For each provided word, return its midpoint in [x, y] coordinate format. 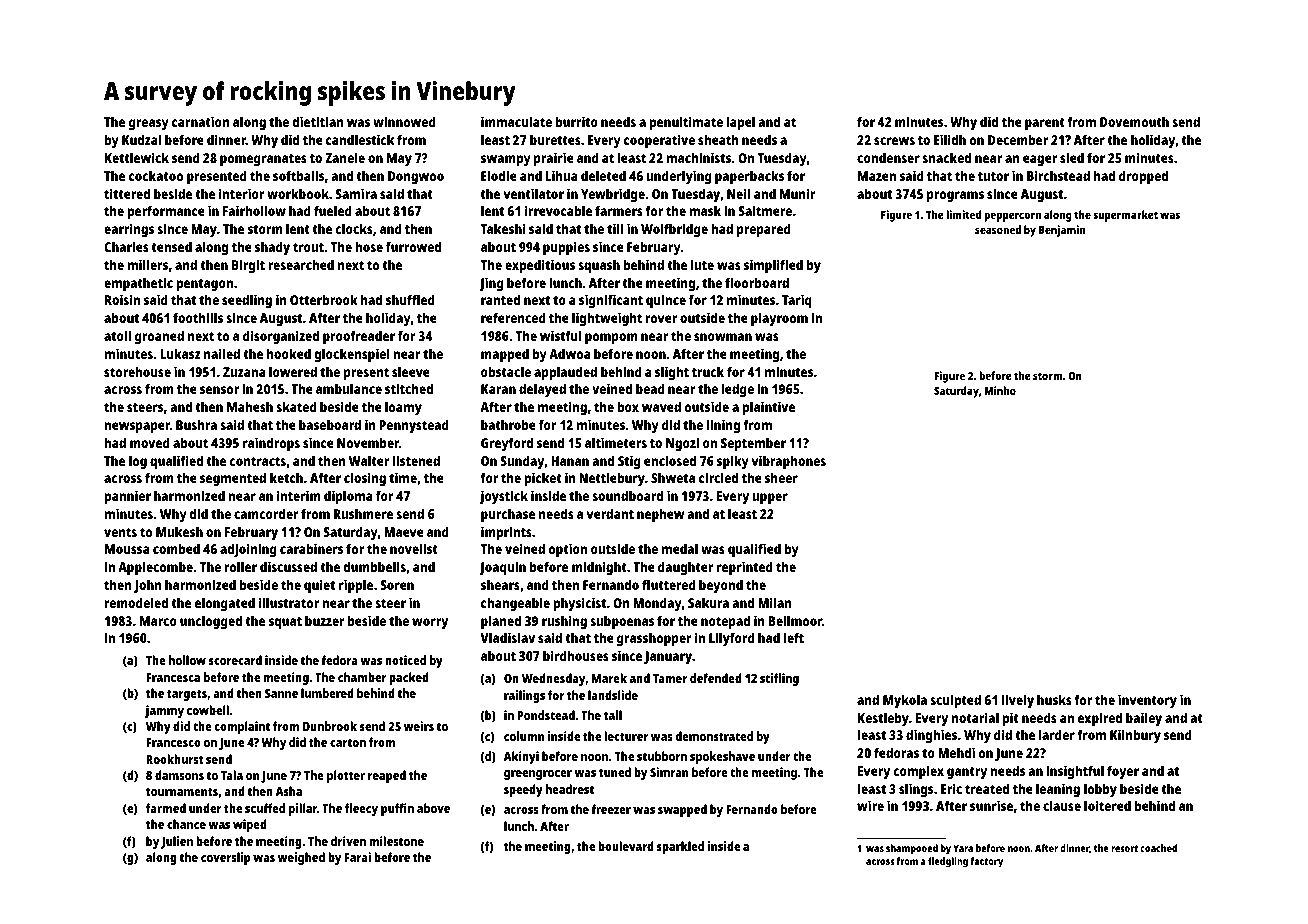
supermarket [1125, 216]
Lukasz [180, 353]
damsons [179, 775]
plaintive [768, 408]
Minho [1000, 390]
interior [242, 193]
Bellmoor [795, 620]
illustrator [289, 602]
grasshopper [654, 639]
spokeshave [722, 757]
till [615, 228]
